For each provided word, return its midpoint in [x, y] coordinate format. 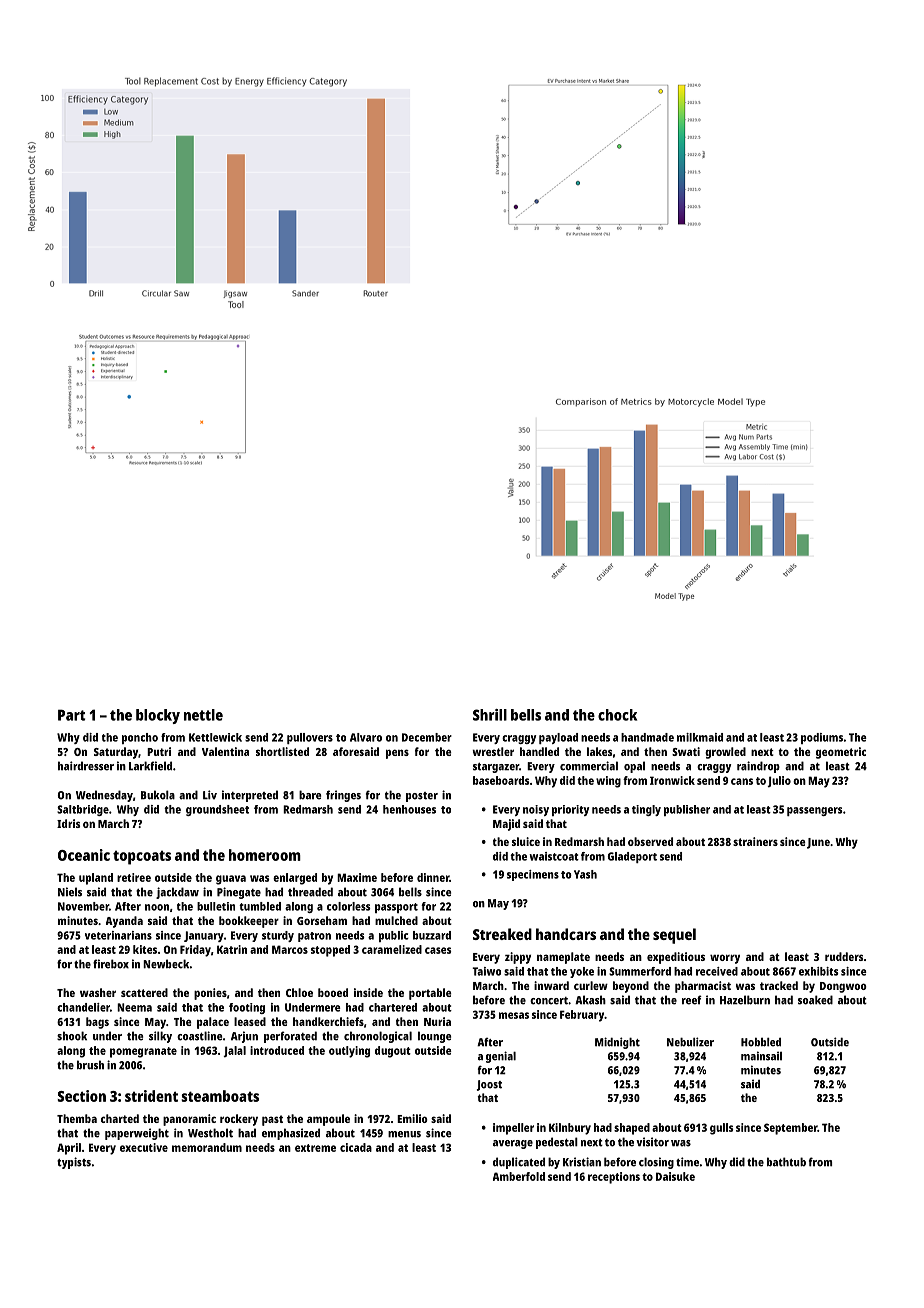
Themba [77, 1118]
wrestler [493, 751]
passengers [815, 811]
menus [404, 1134]
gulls [721, 1129]
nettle [203, 715]
